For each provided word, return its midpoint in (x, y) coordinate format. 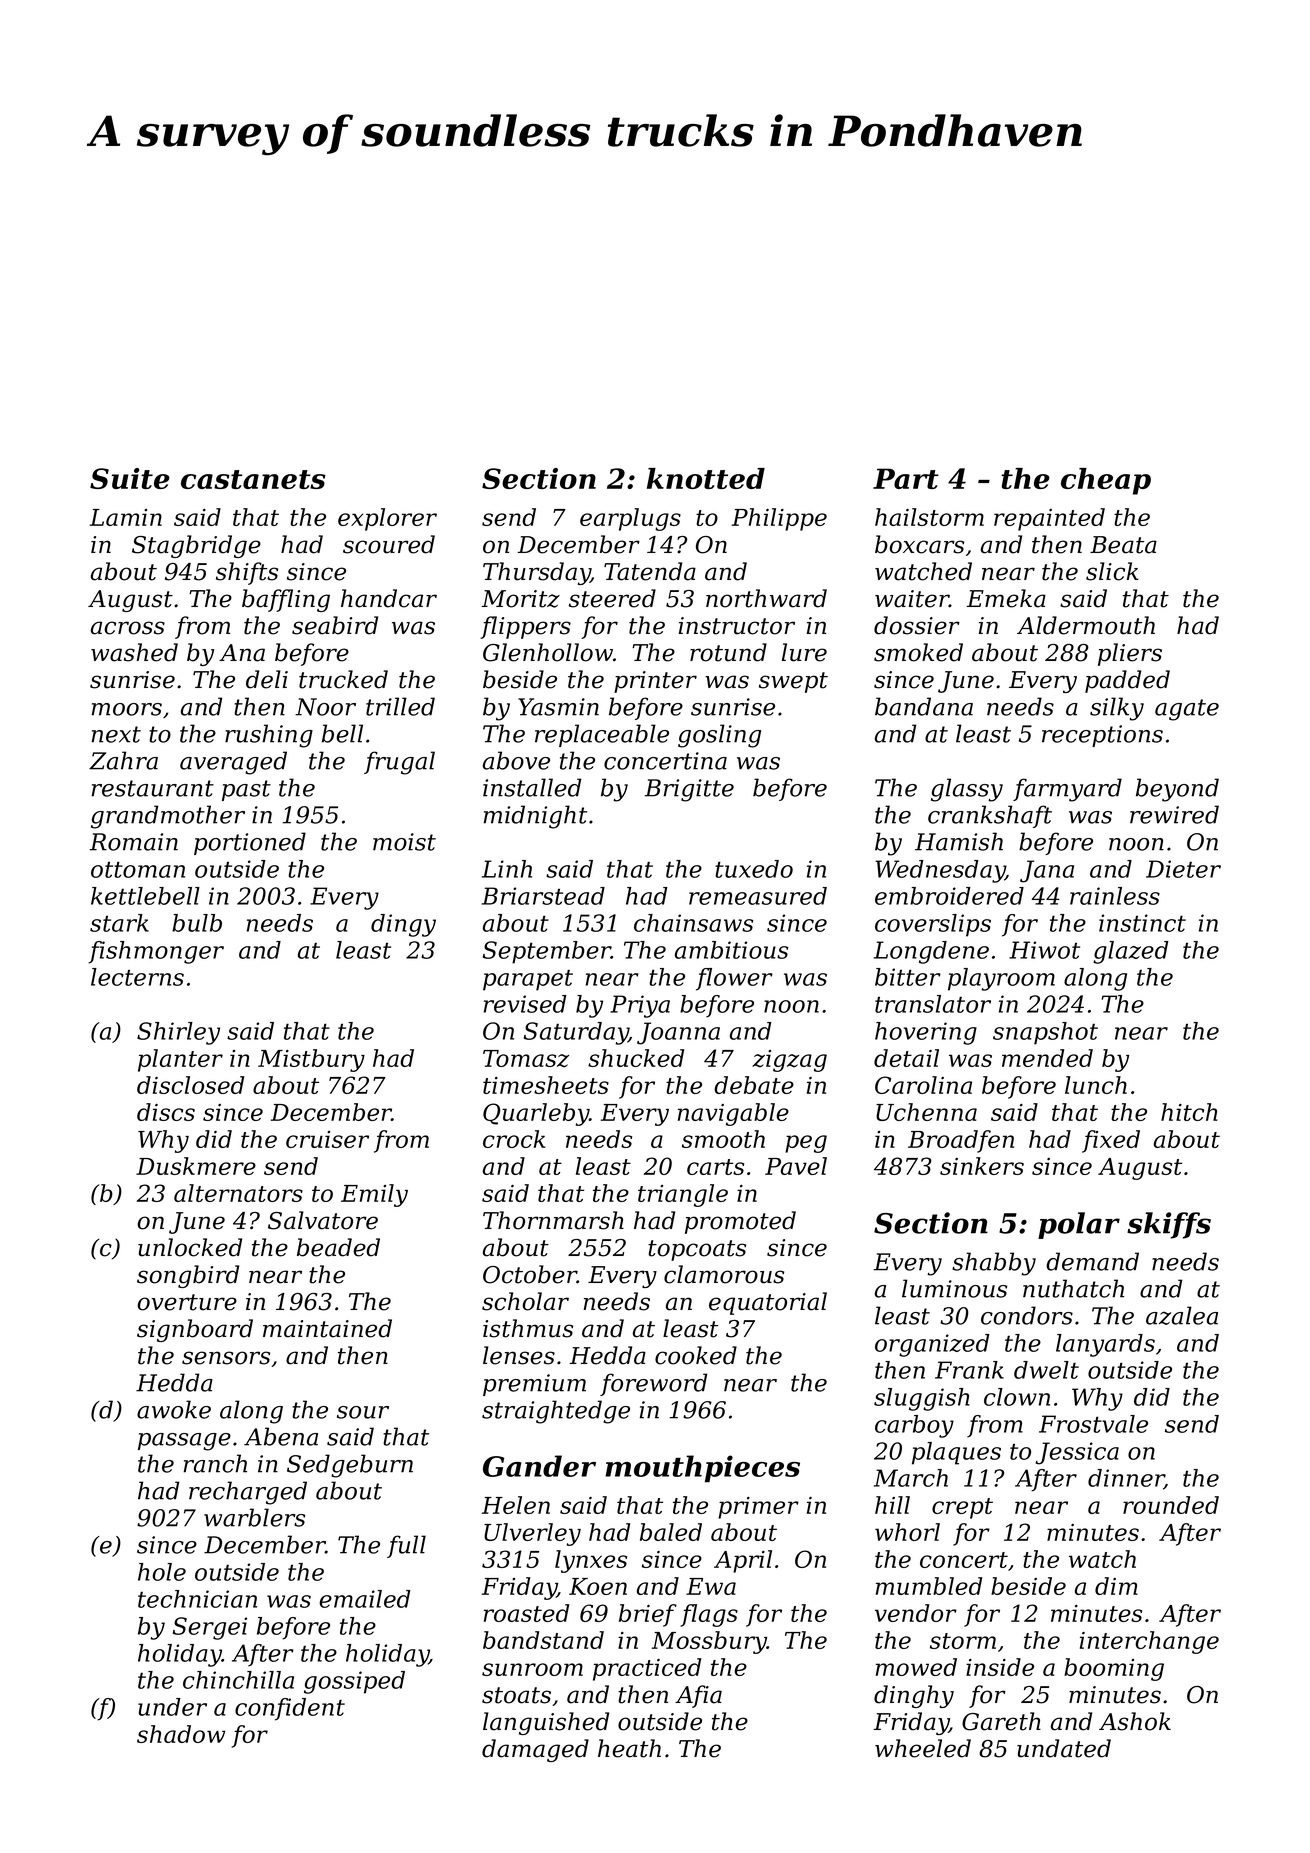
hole (162, 1572)
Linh (507, 869)
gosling (719, 736)
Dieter (1183, 869)
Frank (969, 1370)
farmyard (1067, 790)
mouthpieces (702, 1468)
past (246, 790)
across (128, 628)
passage (184, 1442)
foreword (653, 1384)
